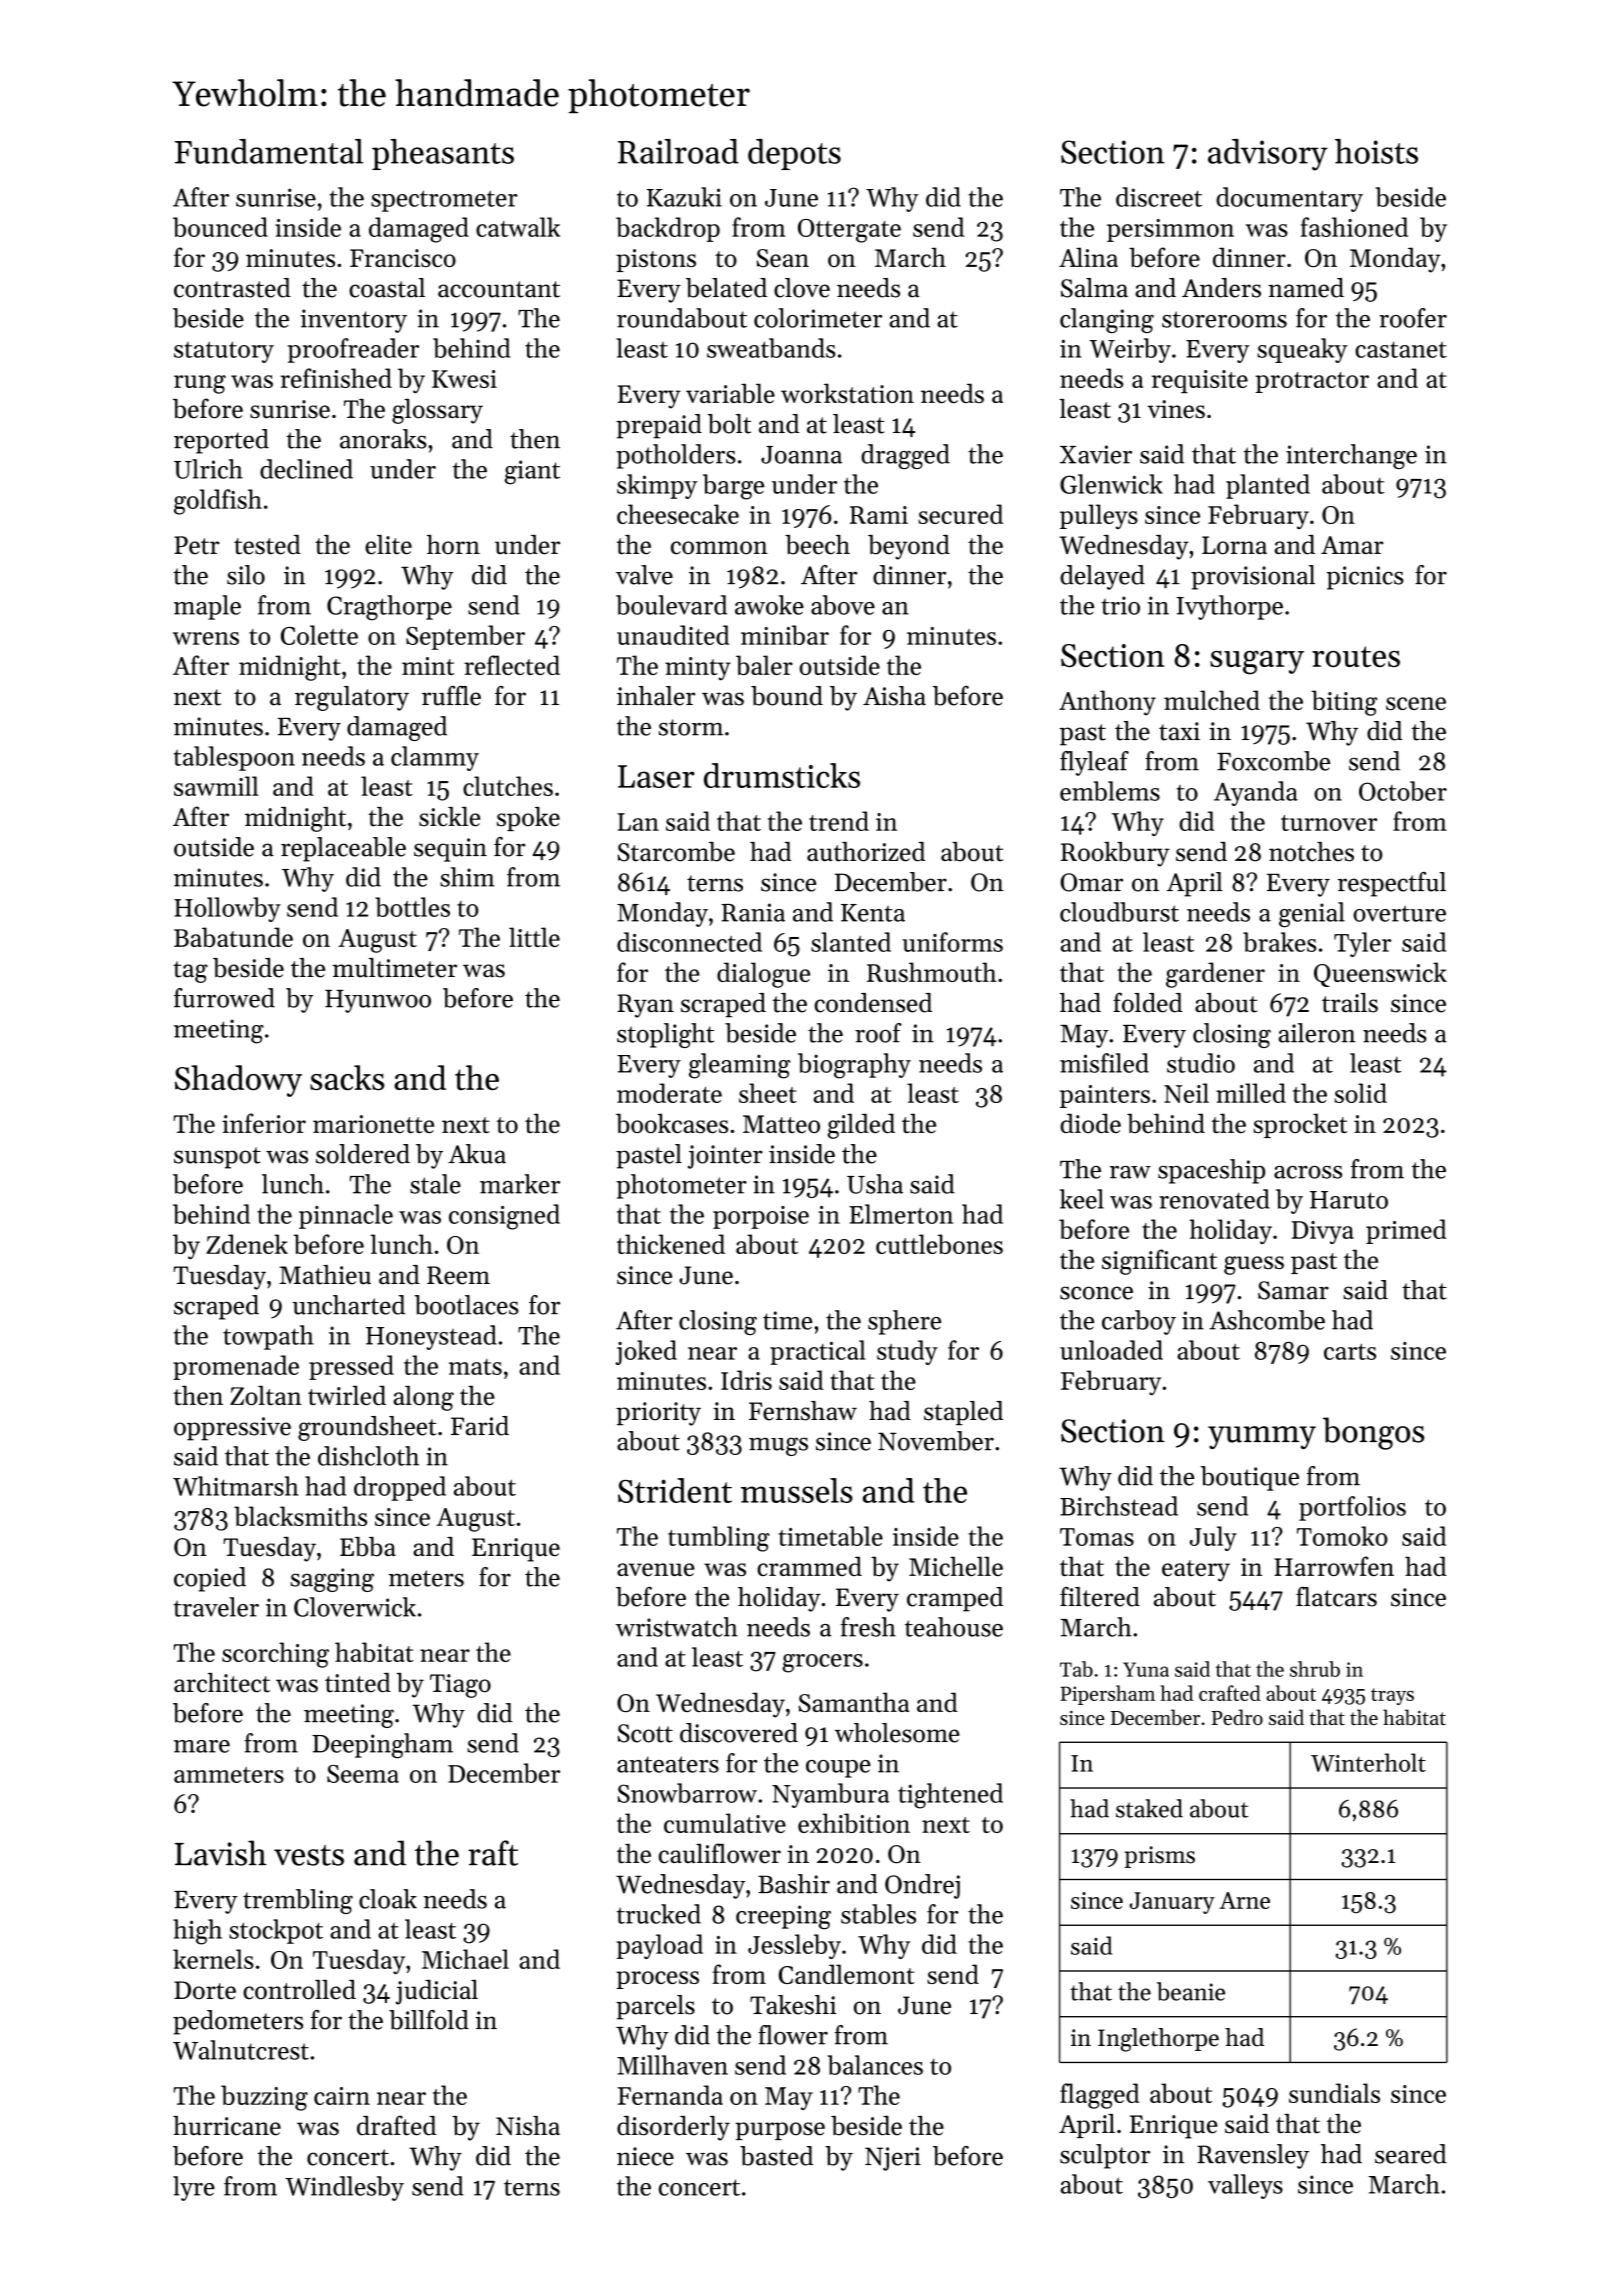 The height and width of the screenshot is (2292, 1620). What do you see at coordinates (477, 1154) in the screenshot?
I see `Akua` at bounding box center [477, 1154].
